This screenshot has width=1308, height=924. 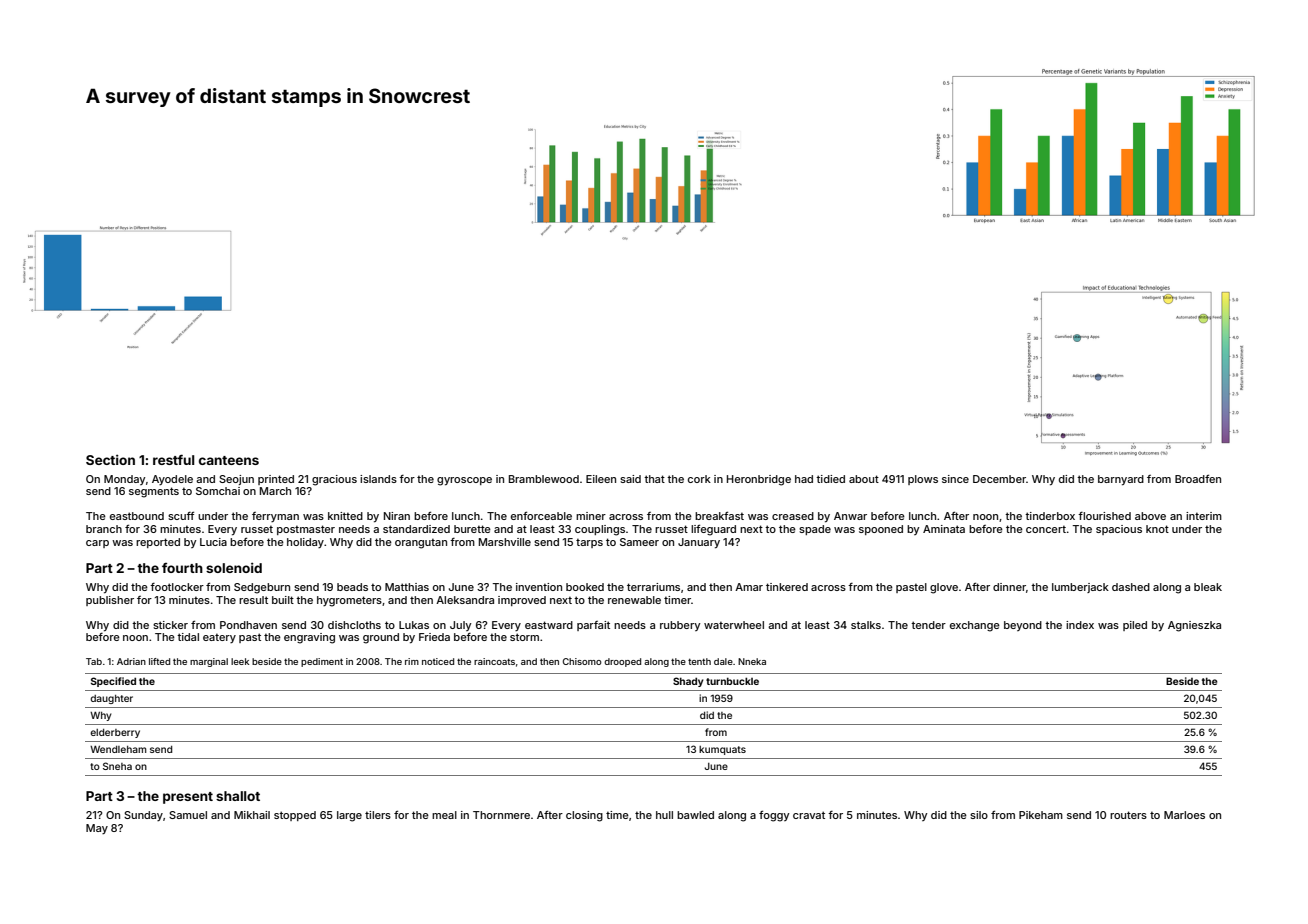 I want to click on dale, so click(x=723, y=661).
